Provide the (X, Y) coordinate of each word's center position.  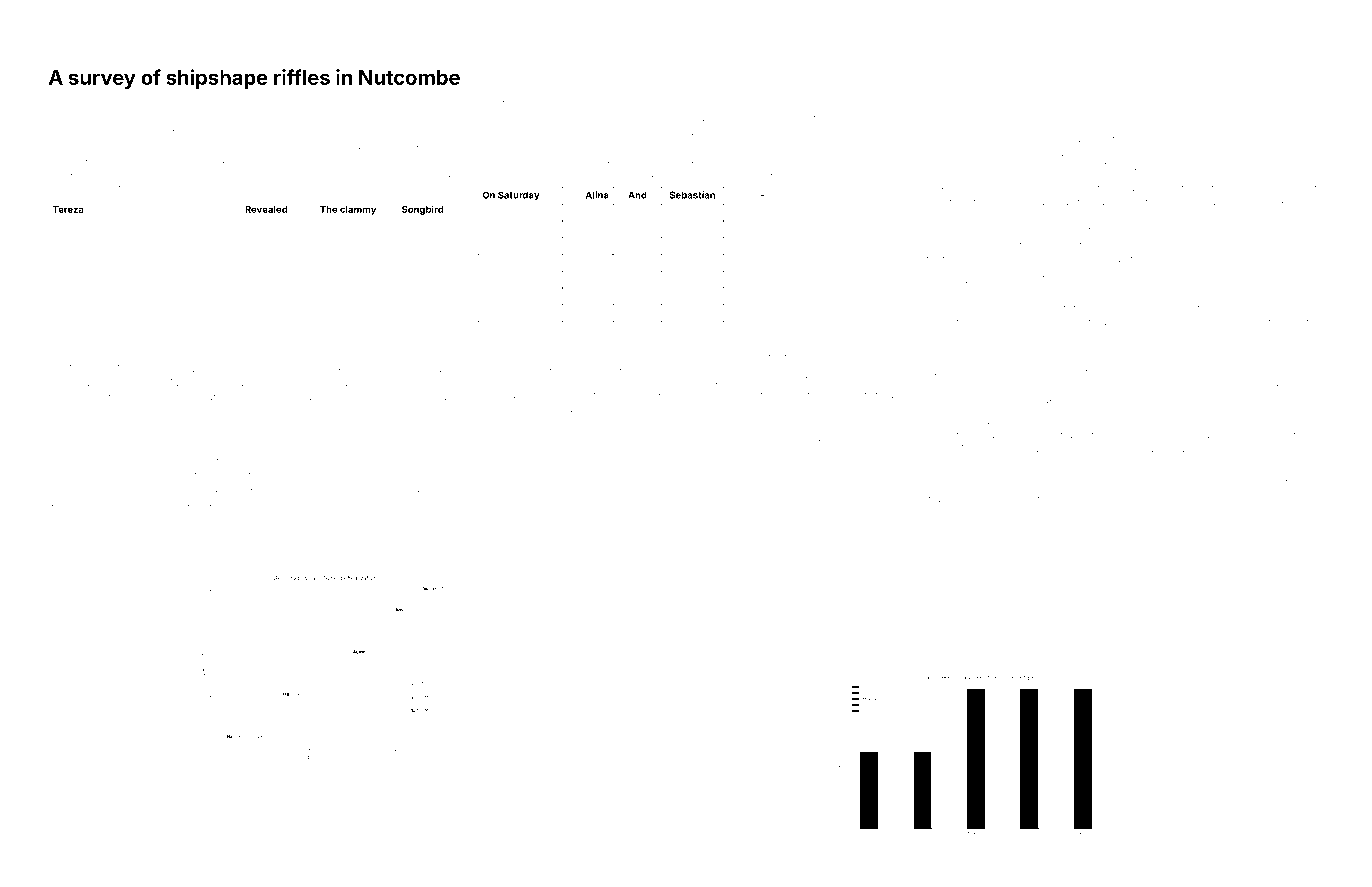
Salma (1238, 103)
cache (449, 503)
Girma (1157, 498)
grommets (563, 119)
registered (1245, 387)
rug (141, 105)
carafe (216, 396)
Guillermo (310, 502)
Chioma (751, 352)
